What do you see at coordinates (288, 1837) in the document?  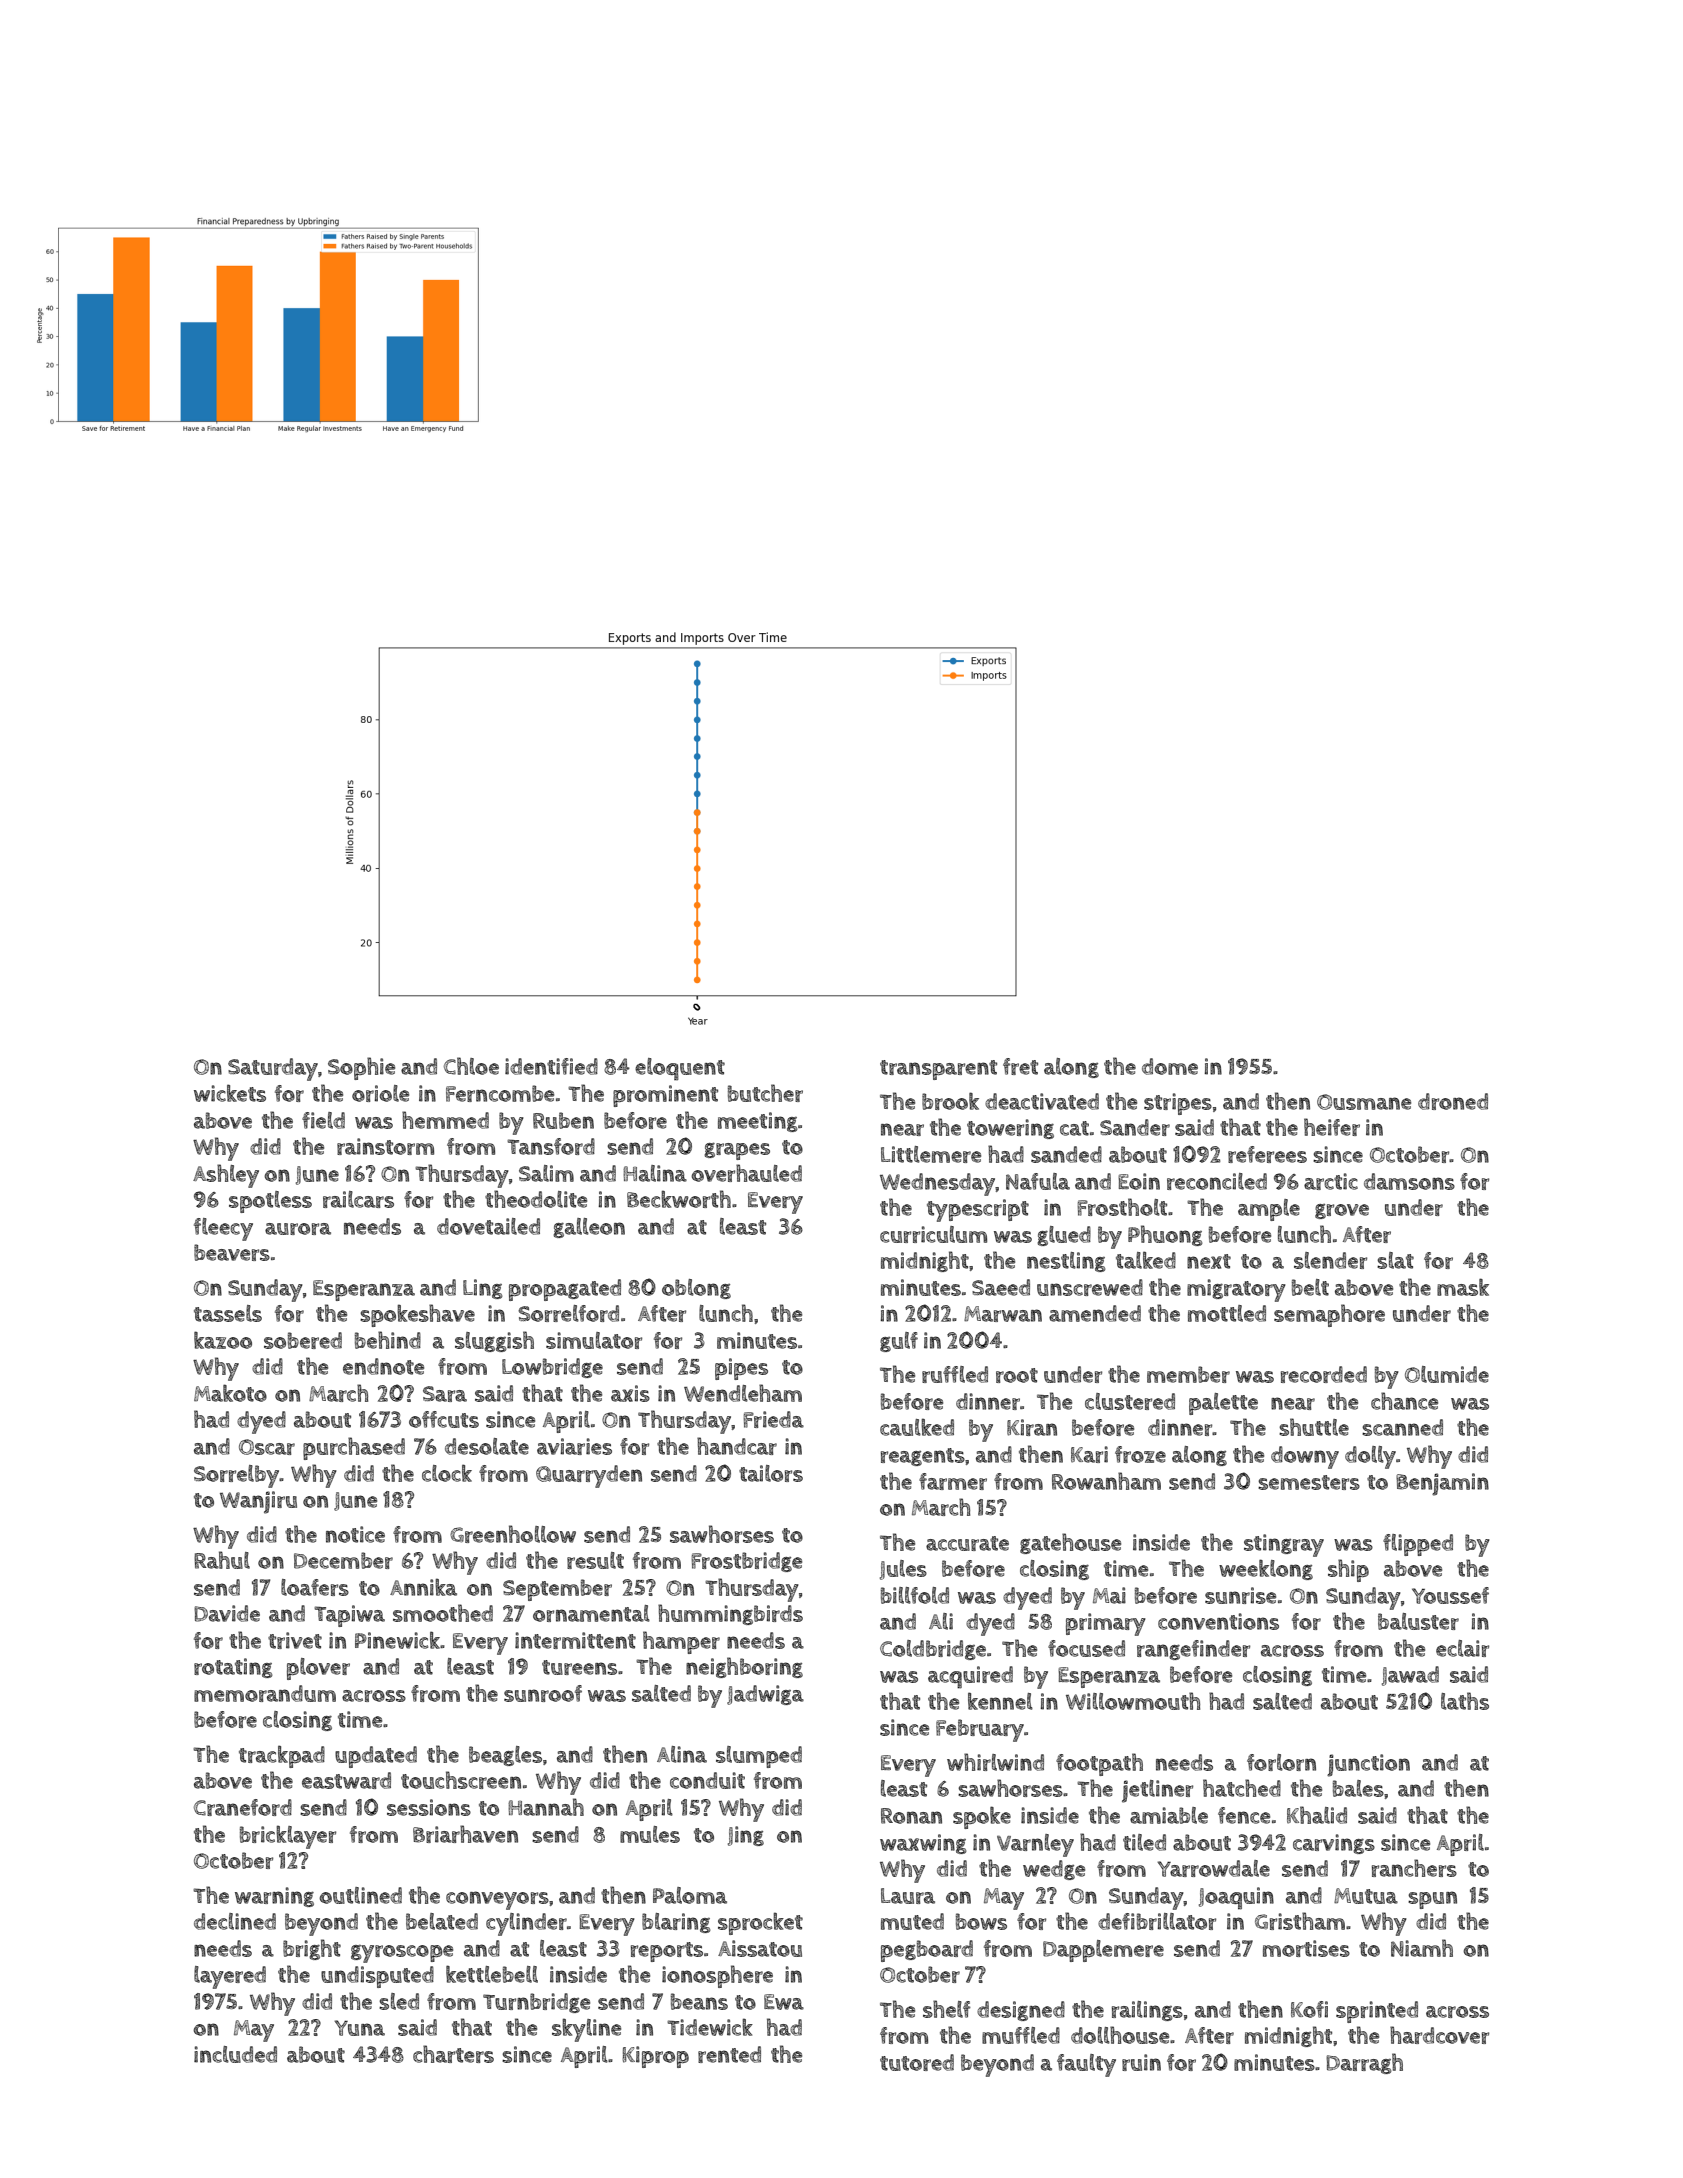 I see `bricklayer` at bounding box center [288, 1837].
